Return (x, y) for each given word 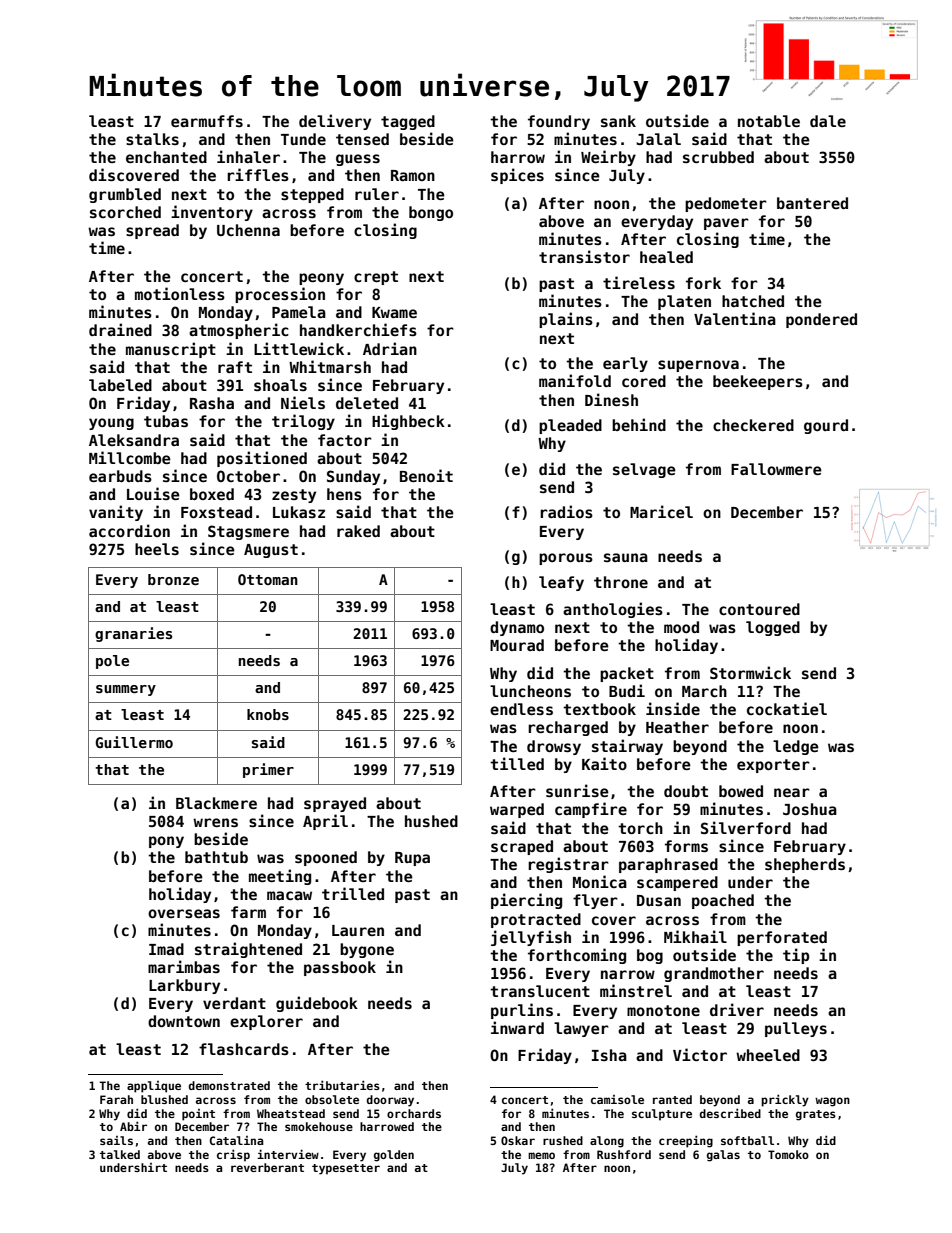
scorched (125, 212)
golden (394, 1156)
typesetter (346, 1169)
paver (726, 224)
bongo (431, 213)
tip (796, 956)
